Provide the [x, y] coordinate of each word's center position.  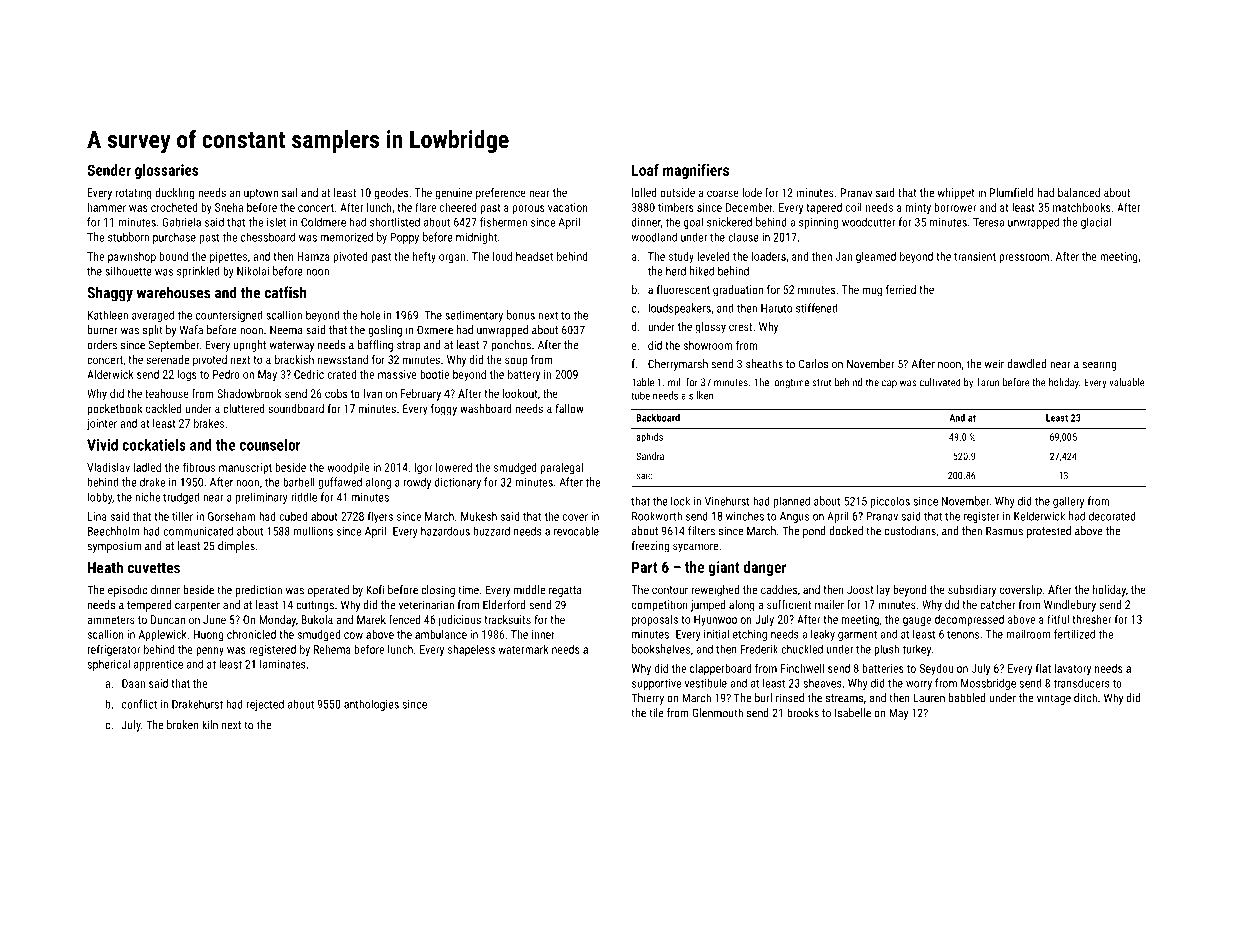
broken [182, 725]
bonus [521, 315]
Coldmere [323, 222]
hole [370, 315]
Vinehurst [727, 501]
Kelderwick [1039, 516]
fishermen [503, 222]
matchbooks [1082, 207]
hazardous [445, 531]
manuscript [245, 468]
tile [656, 713]
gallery [1068, 502]
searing [1100, 365]
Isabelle [853, 713]
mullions [313, 531]
